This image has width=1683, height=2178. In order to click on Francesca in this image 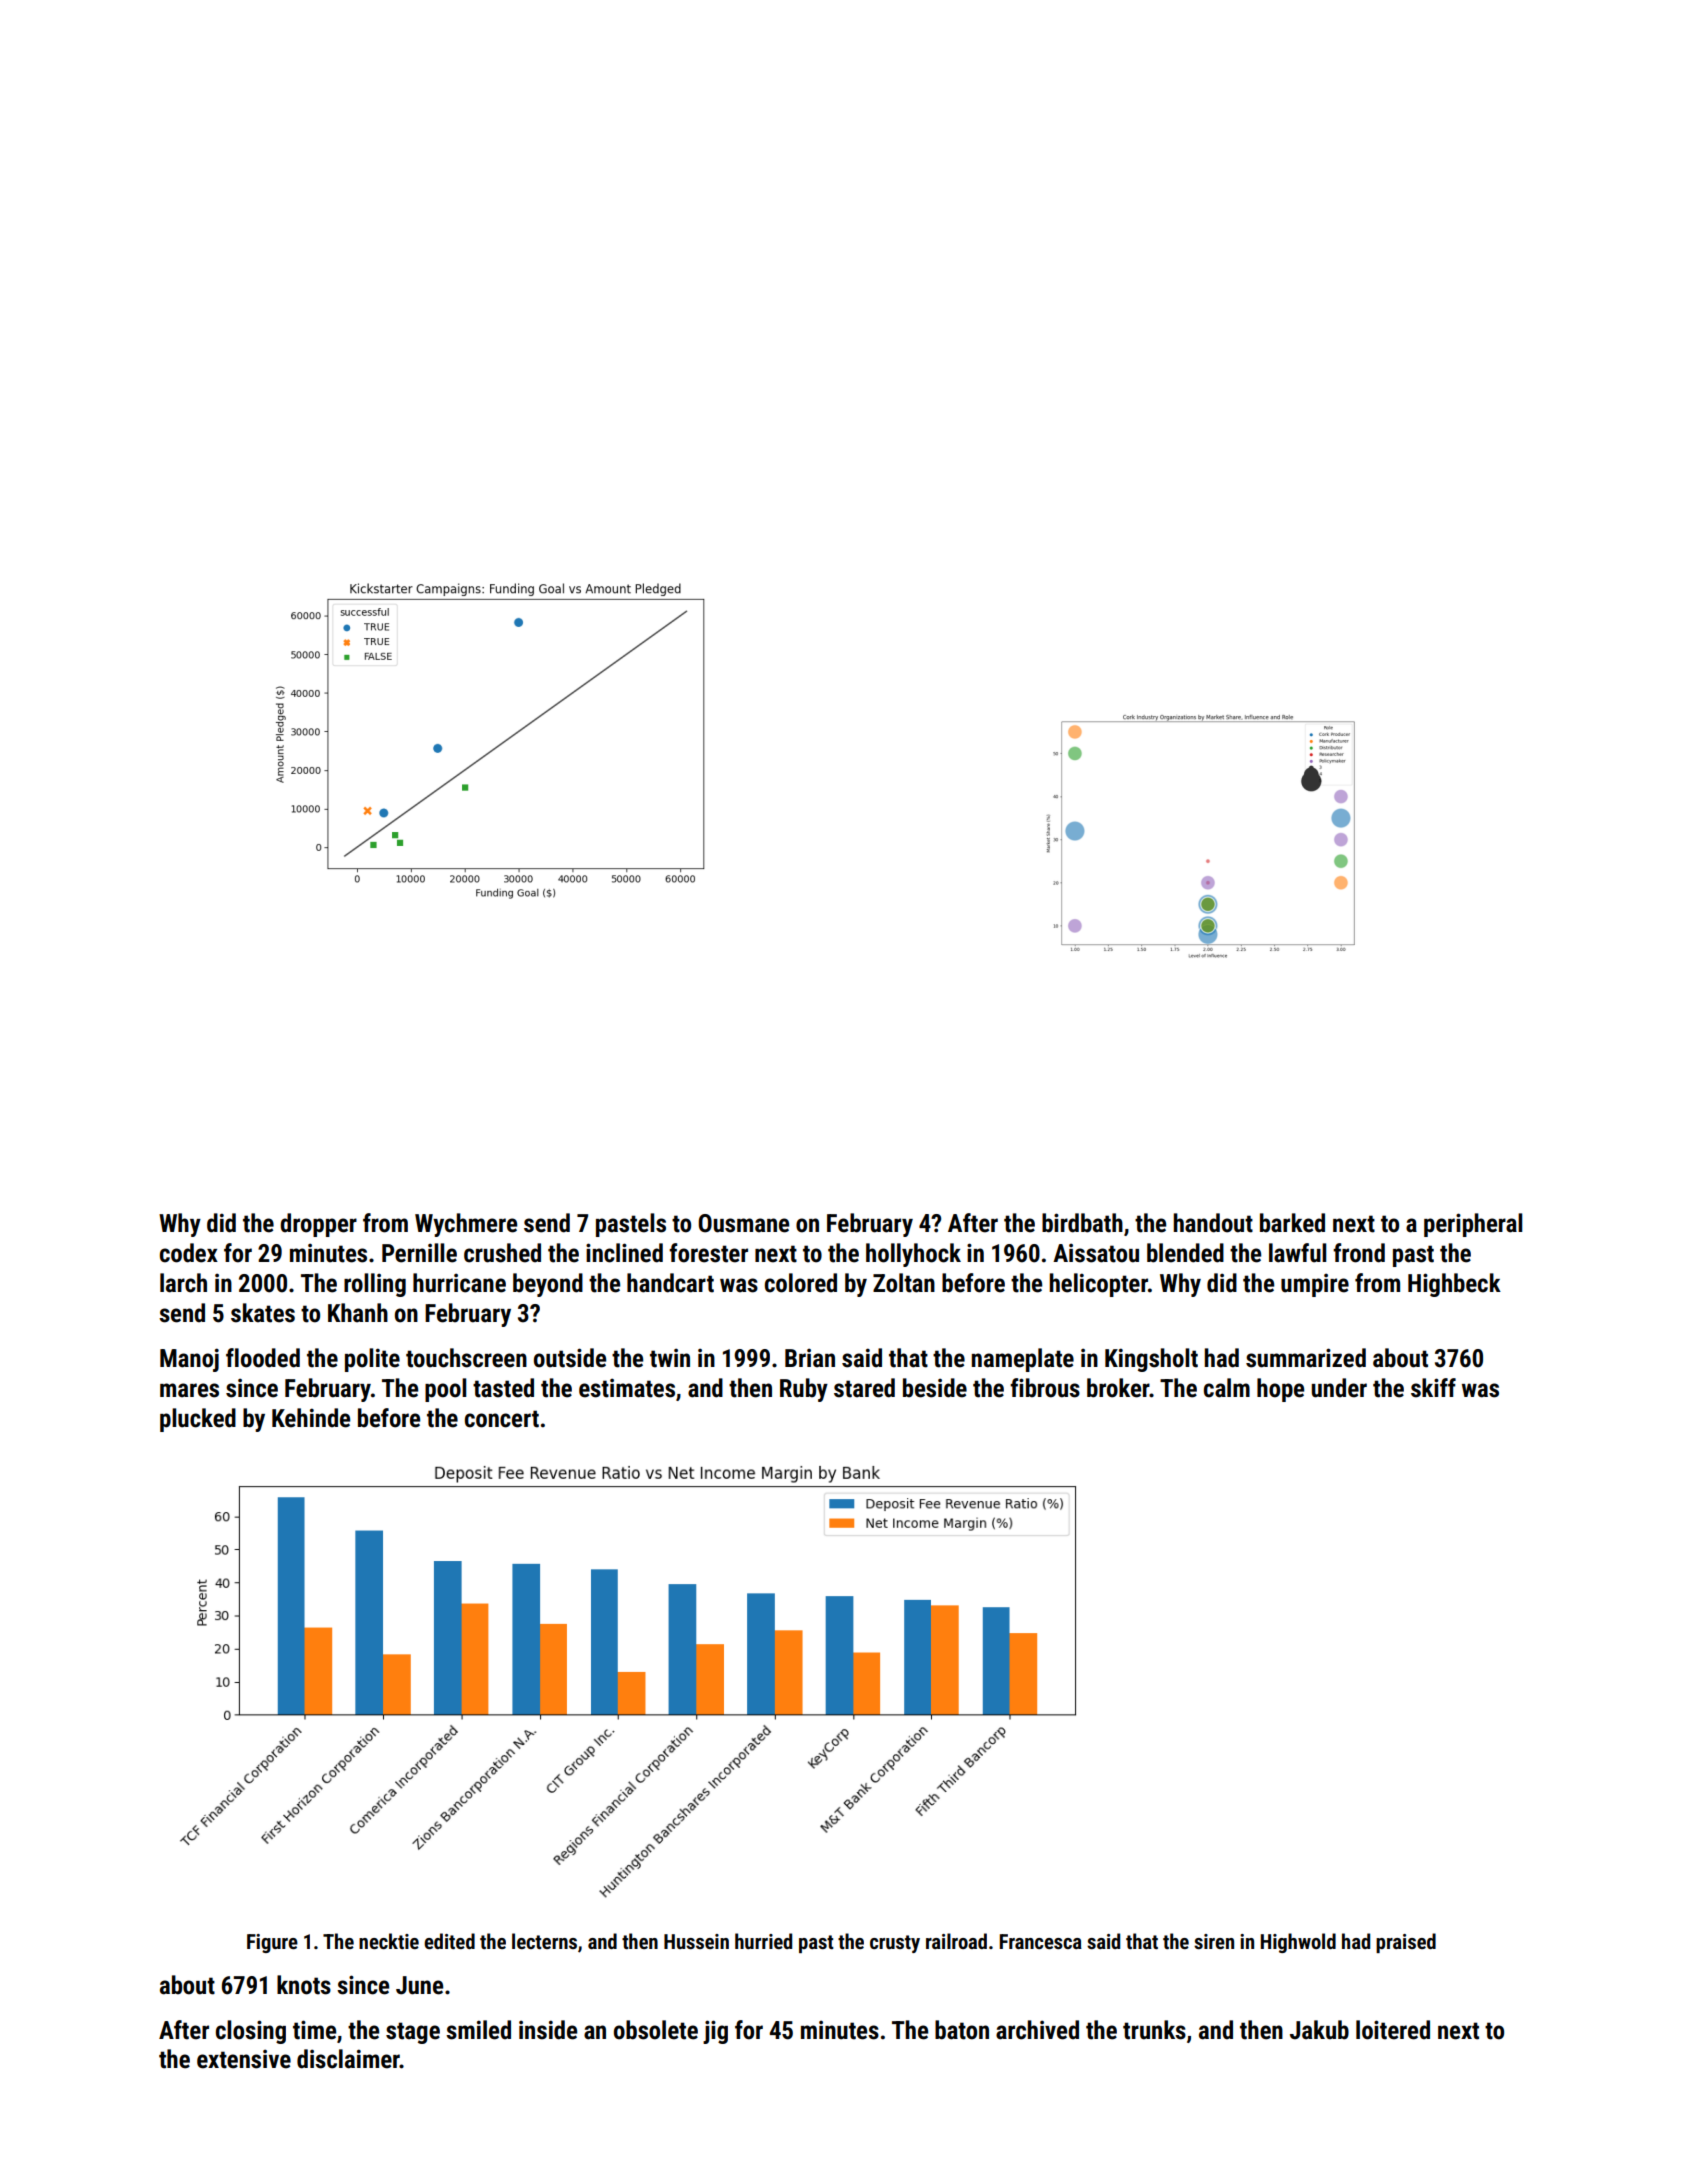, I will do `click(1041, 1941)`.
